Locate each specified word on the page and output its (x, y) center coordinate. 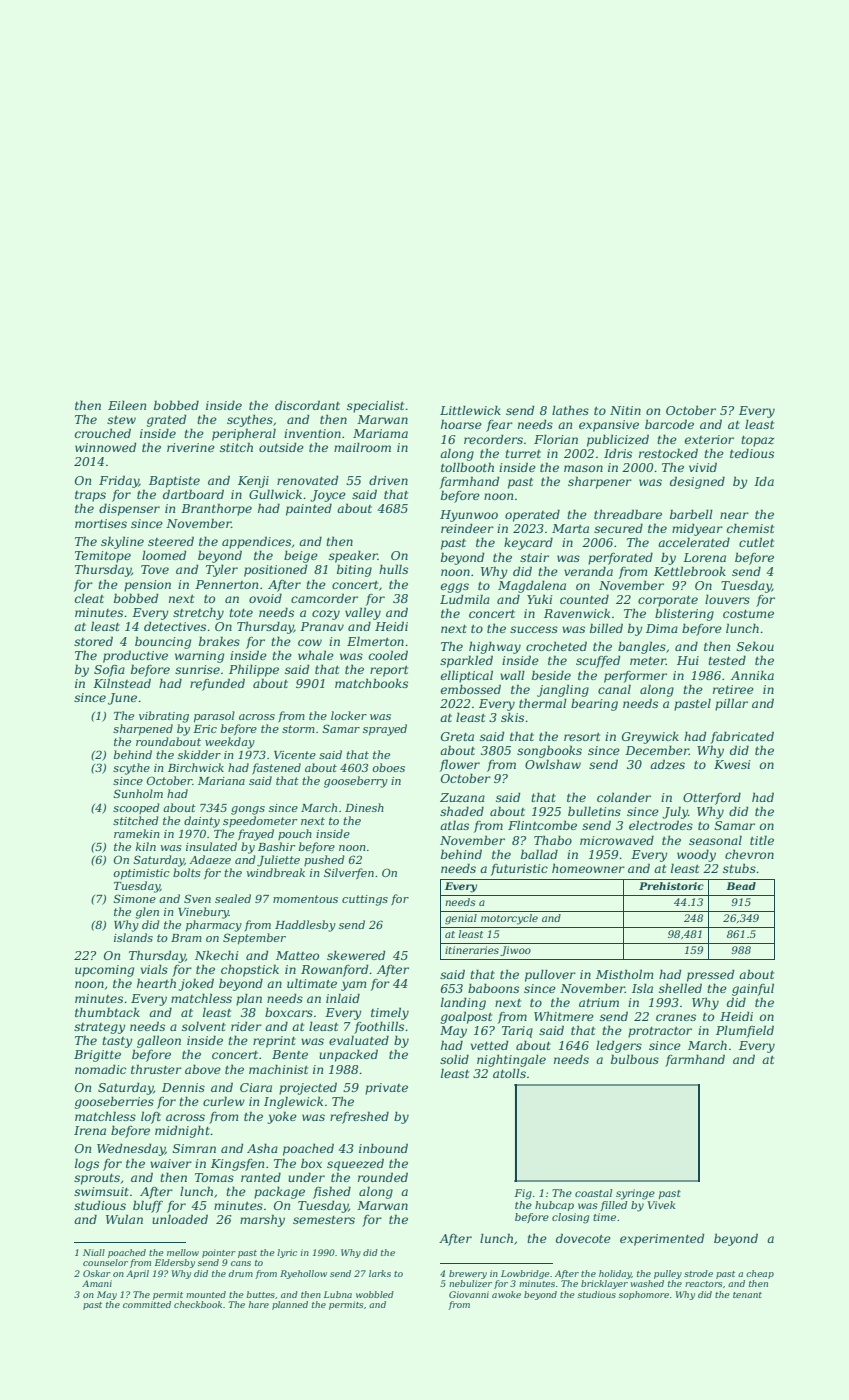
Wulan (124, 1219)
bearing (594, 704)
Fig (523, 1194)
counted (584, 599)
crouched (103, 433)
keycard (528, 543)
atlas (454, 825)
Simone (134, 898)
